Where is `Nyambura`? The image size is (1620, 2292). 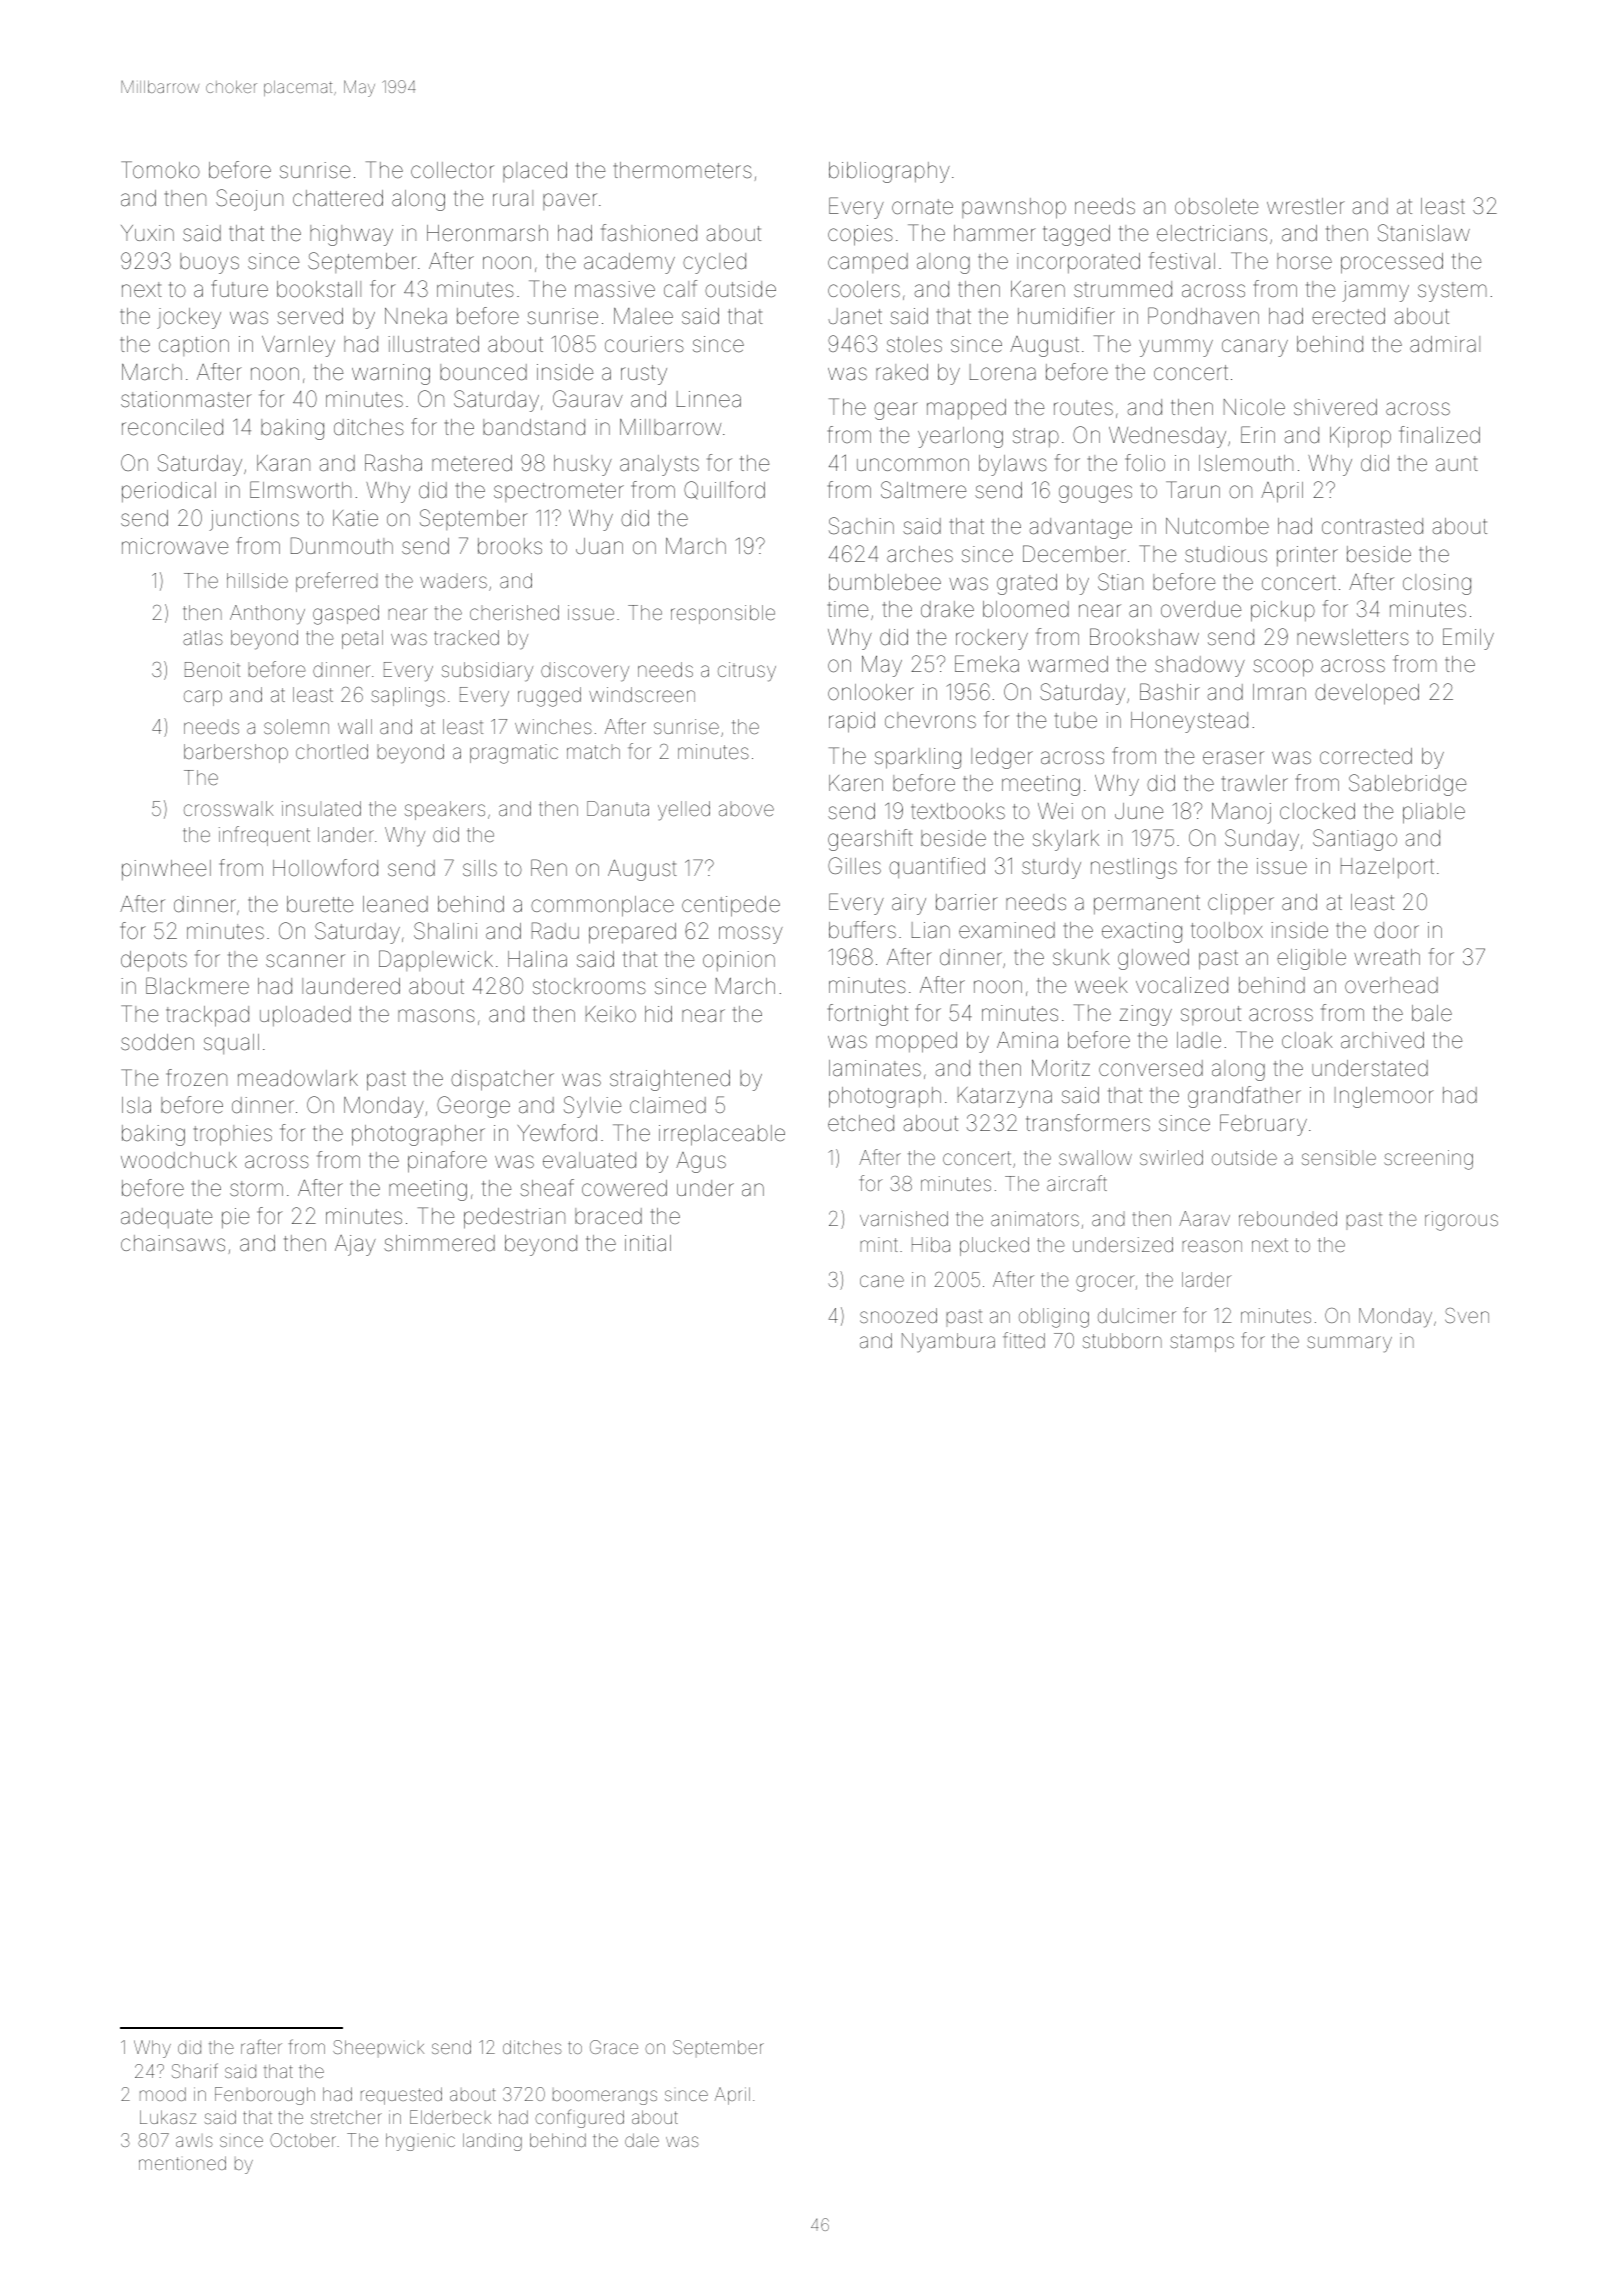
Nyambura is located at coordinates (948, 1343).
